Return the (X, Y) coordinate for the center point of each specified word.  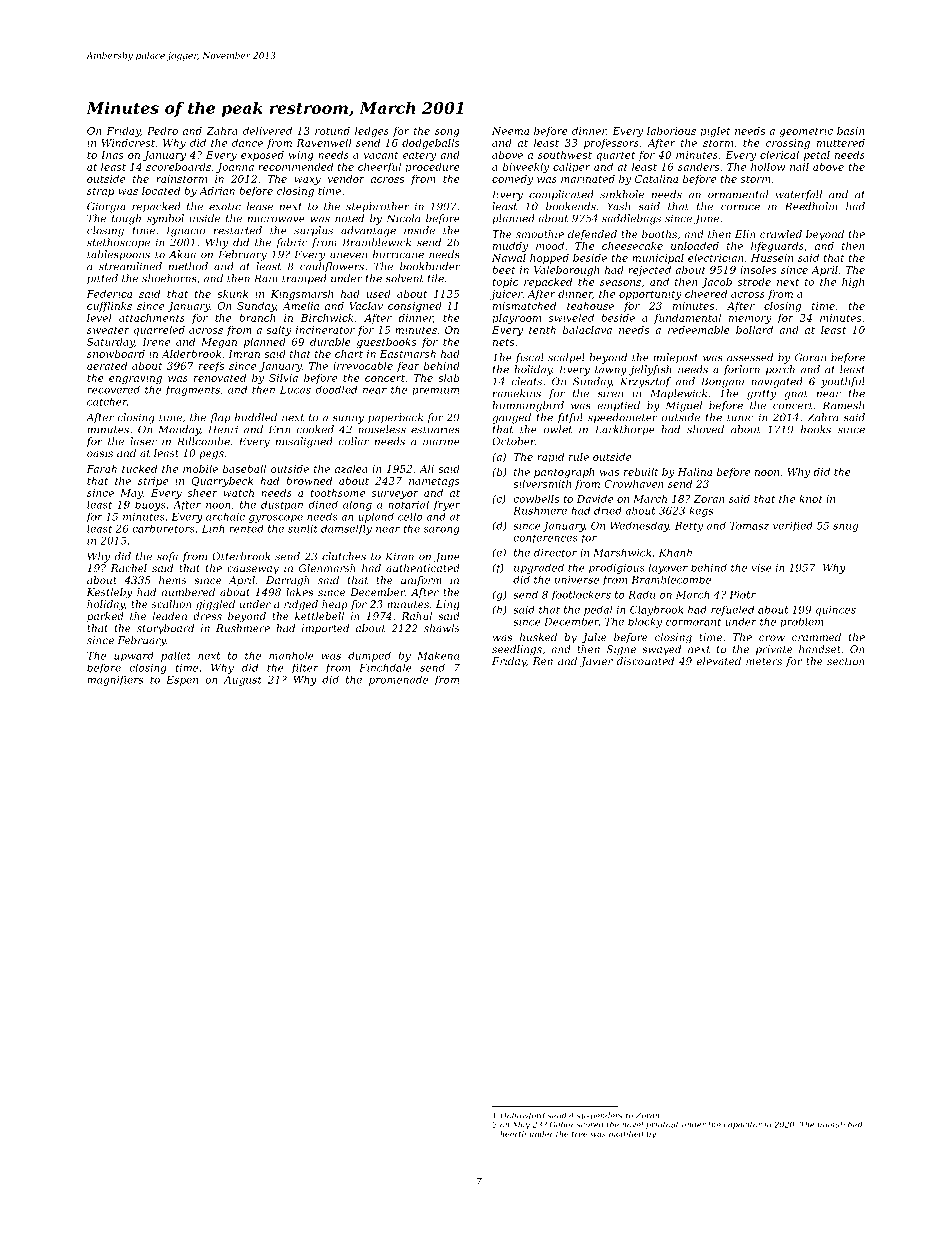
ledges (372, 132)
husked (538, 637)
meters (764, 661)
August (242, 681)
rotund (332, 131)
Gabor (562, 1124)
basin (851, 131)
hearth (513, 1133)
